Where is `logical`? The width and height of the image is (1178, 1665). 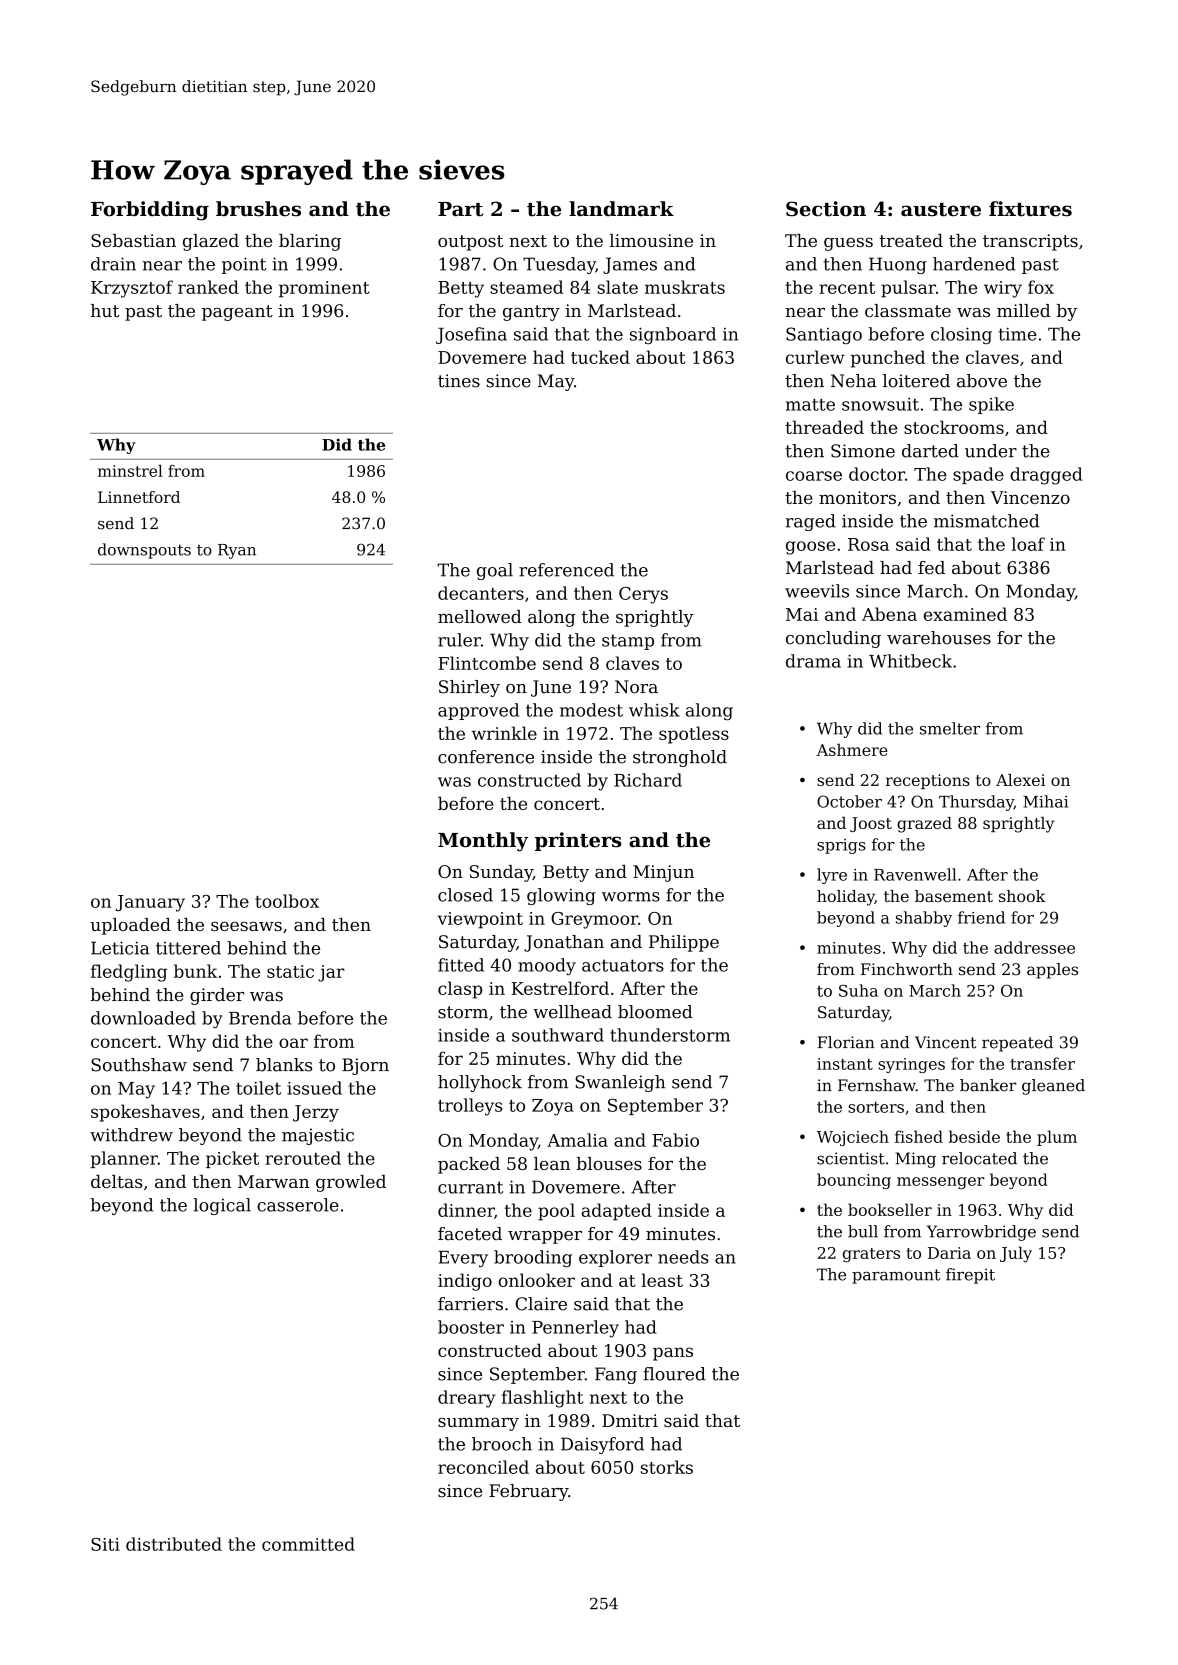 logical is located at coordinates (222, 1206).
